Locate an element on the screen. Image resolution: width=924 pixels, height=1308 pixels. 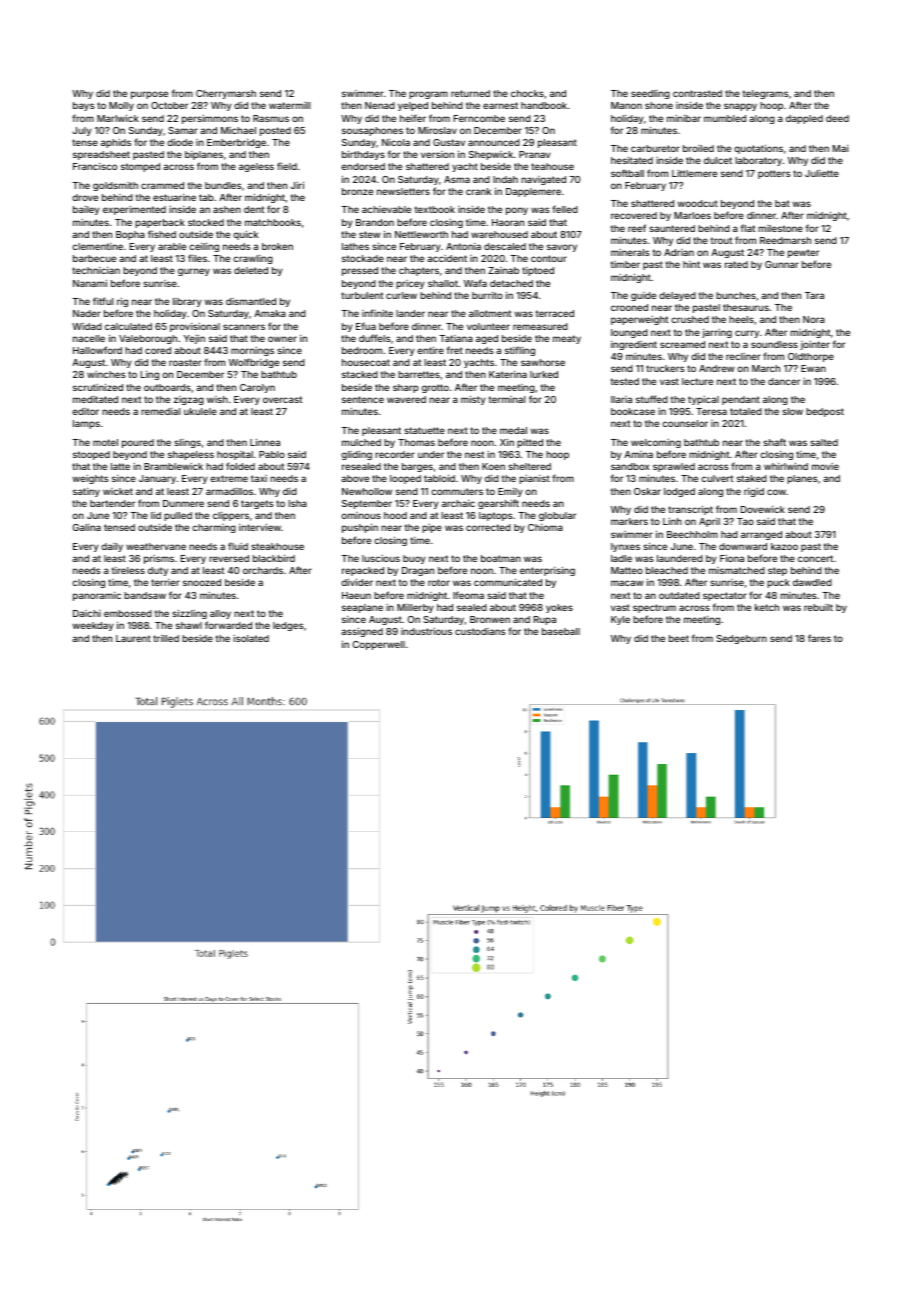
Cherrymarsh is located at coordinates (226, 94).
